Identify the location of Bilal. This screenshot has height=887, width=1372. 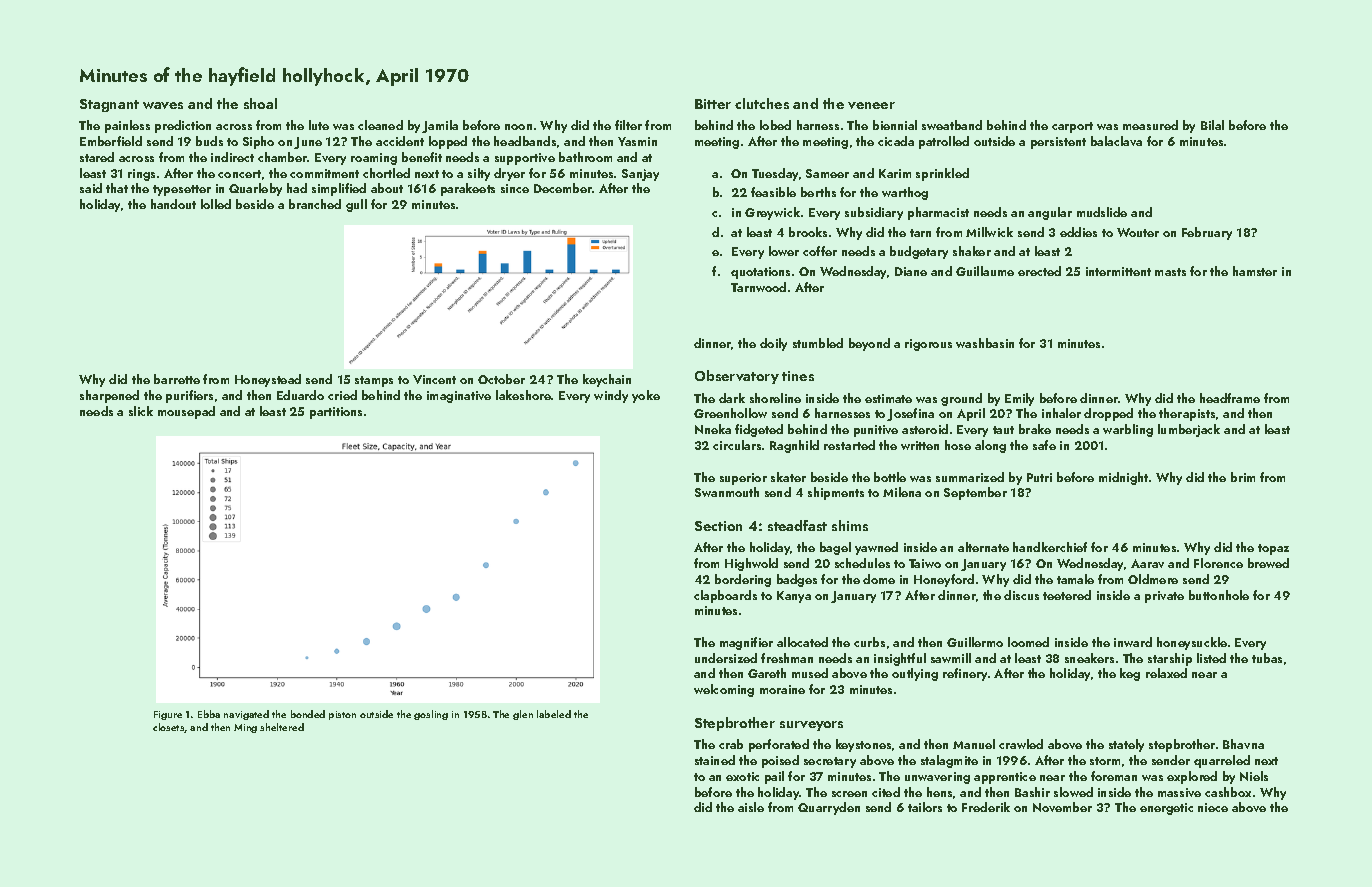
(1212, 125).
